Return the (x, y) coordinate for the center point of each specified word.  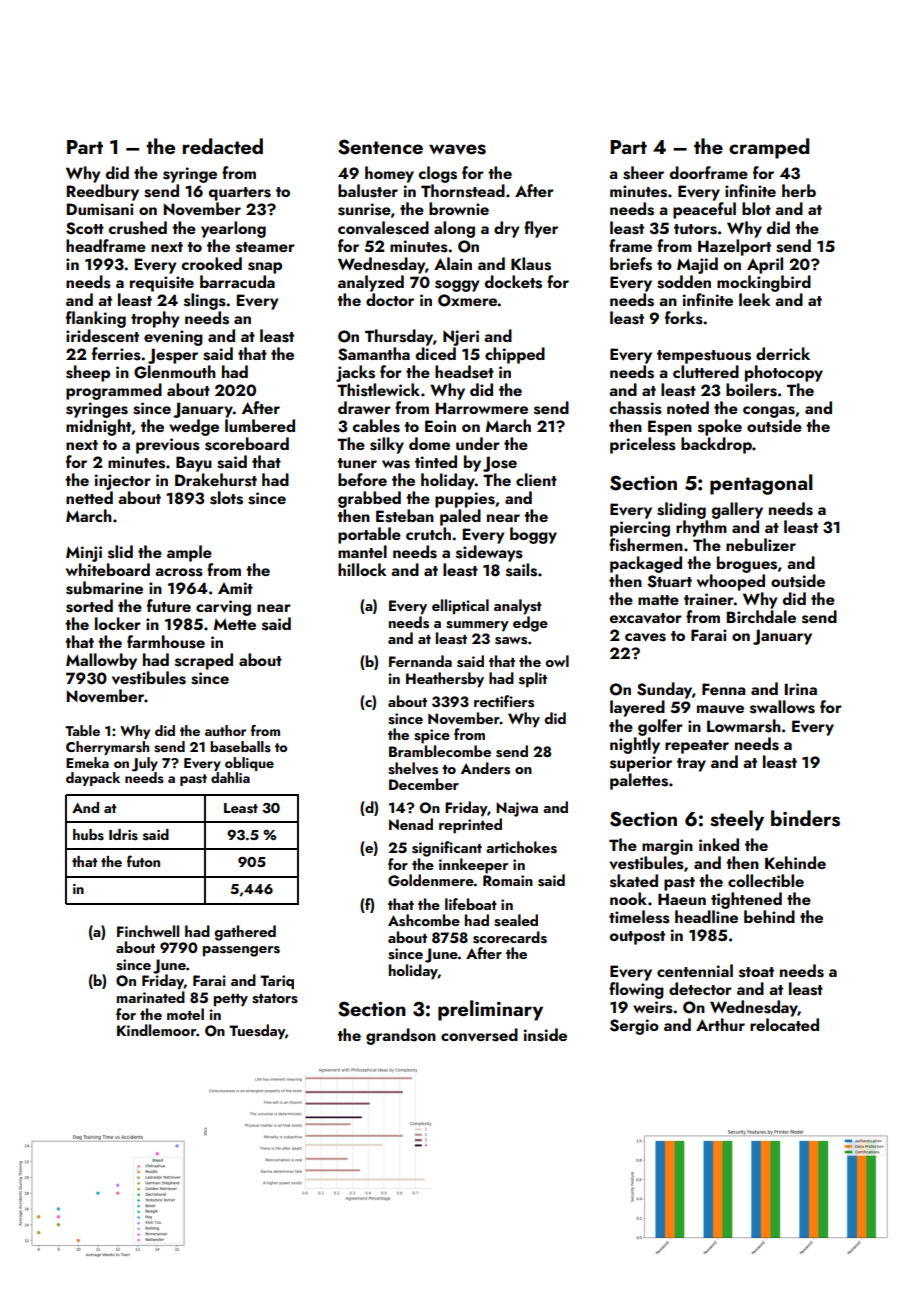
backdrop (716, 445)
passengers (241, 951)
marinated (151, 997)
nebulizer (761, 544)
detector (700, 988)
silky (387, 445)
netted (89, 497)
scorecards (510, 937)
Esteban (405, 516)
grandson (401, 1036)
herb (799, 190)
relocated (784, 1024)
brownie (459, 208)
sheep (88, 373)
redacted (223, 146)
